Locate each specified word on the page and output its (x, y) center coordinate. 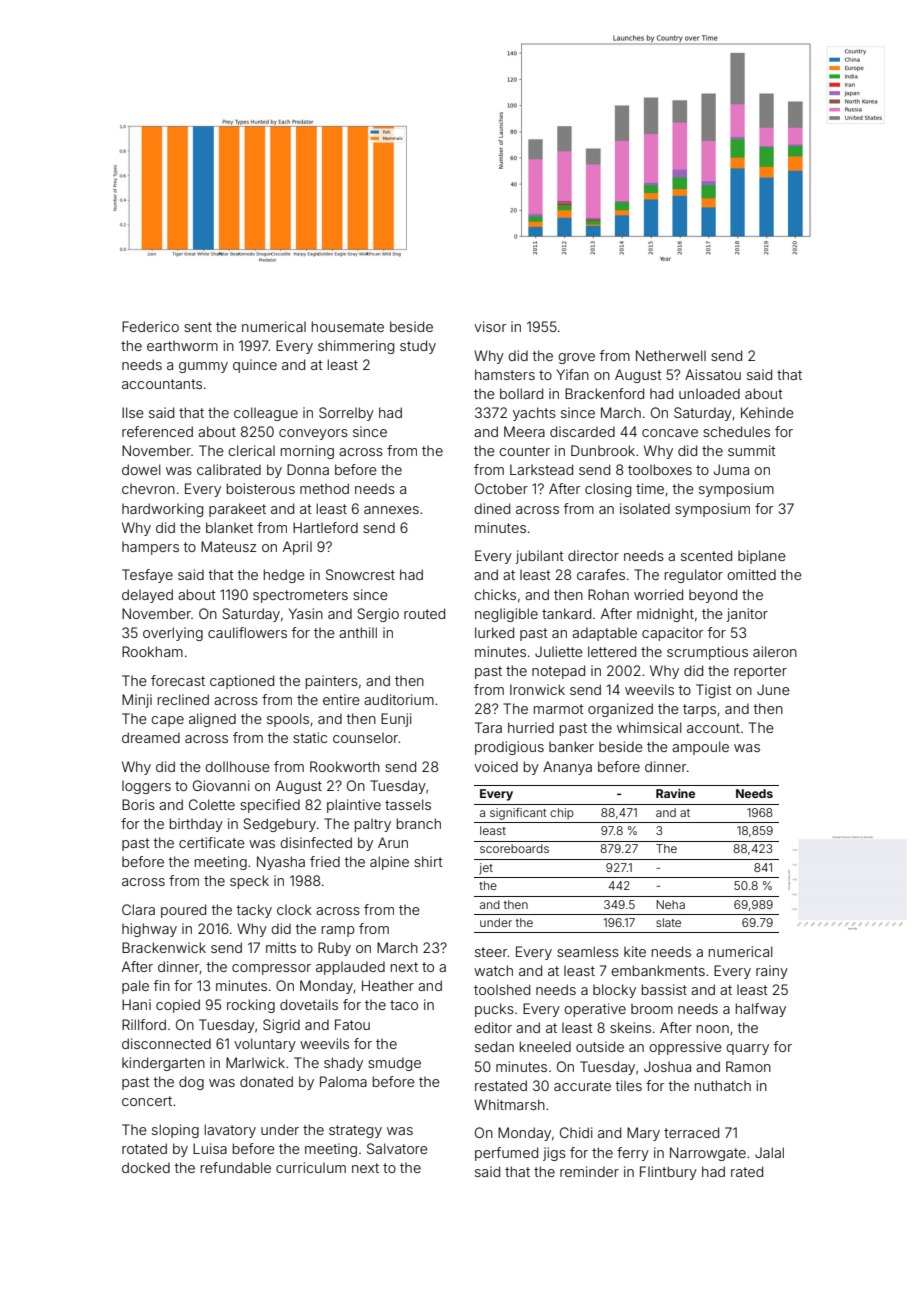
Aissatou (713, 374)
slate (668, 922)
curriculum (311, 1167)
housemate (348, 326)
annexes (391, 510)
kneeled (545, 1046)
